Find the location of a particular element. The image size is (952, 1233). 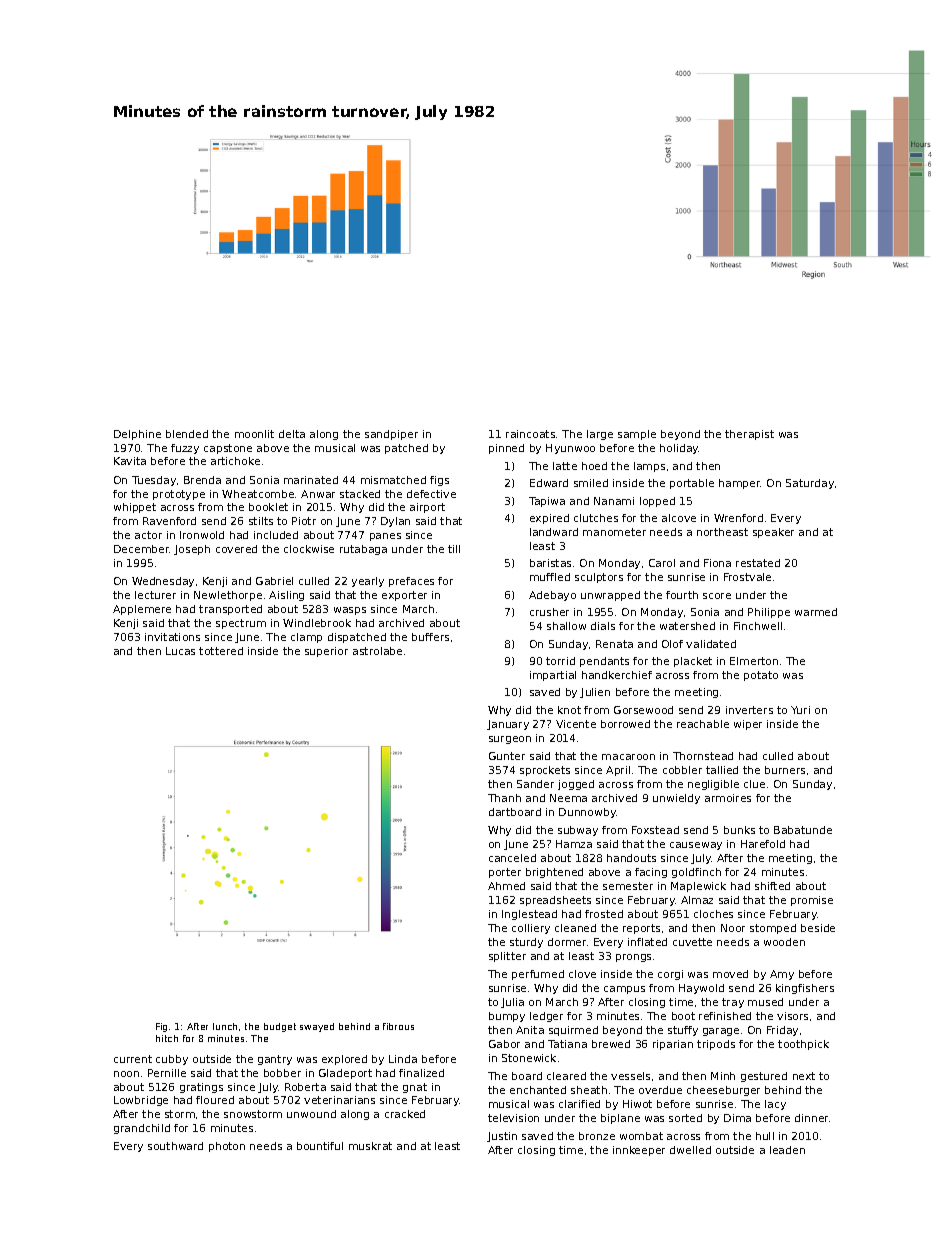

goldfinch is located at coordinates (696, 873).
